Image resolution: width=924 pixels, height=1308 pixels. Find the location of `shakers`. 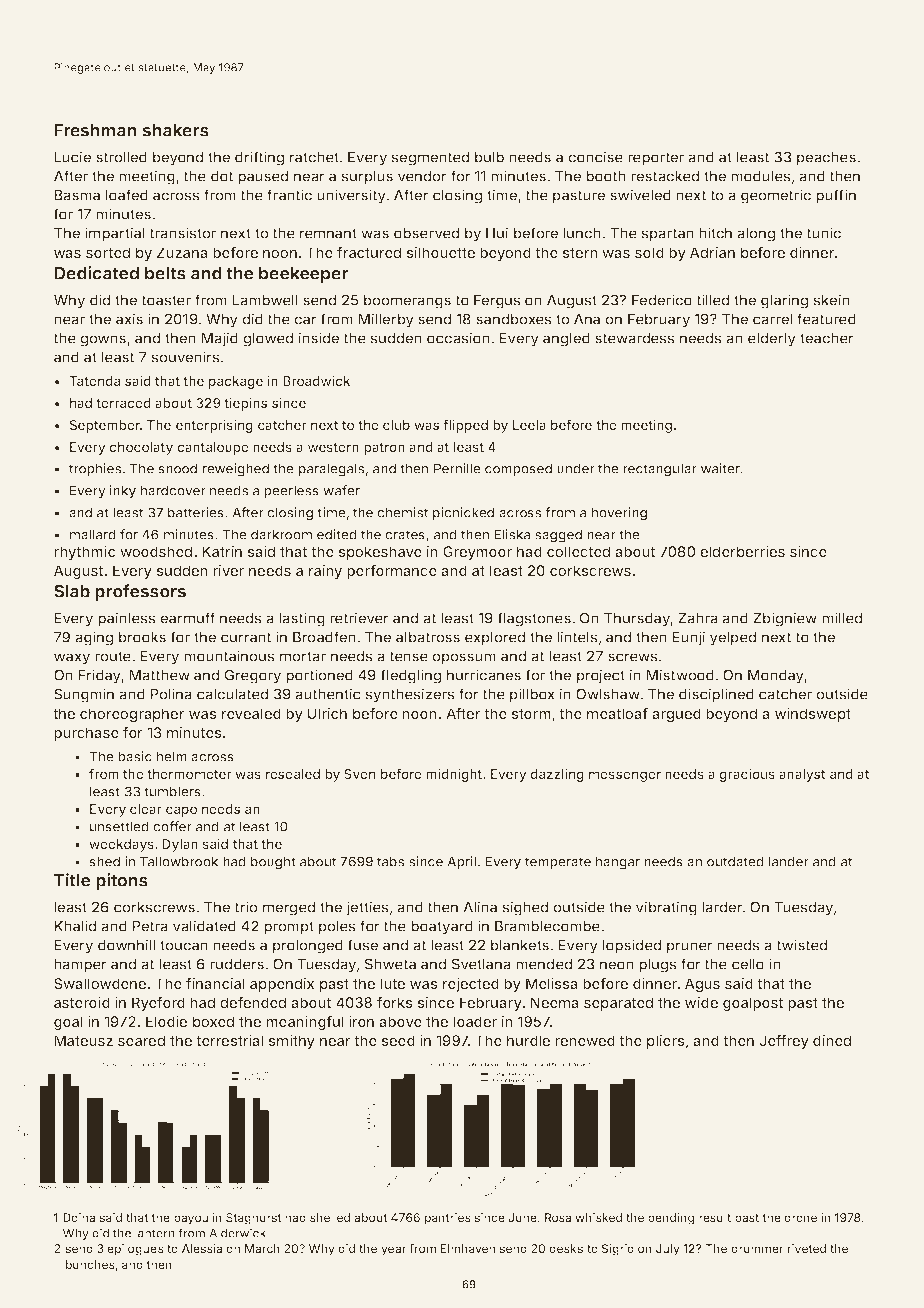

shakers is located at coordinates (175, 130).
